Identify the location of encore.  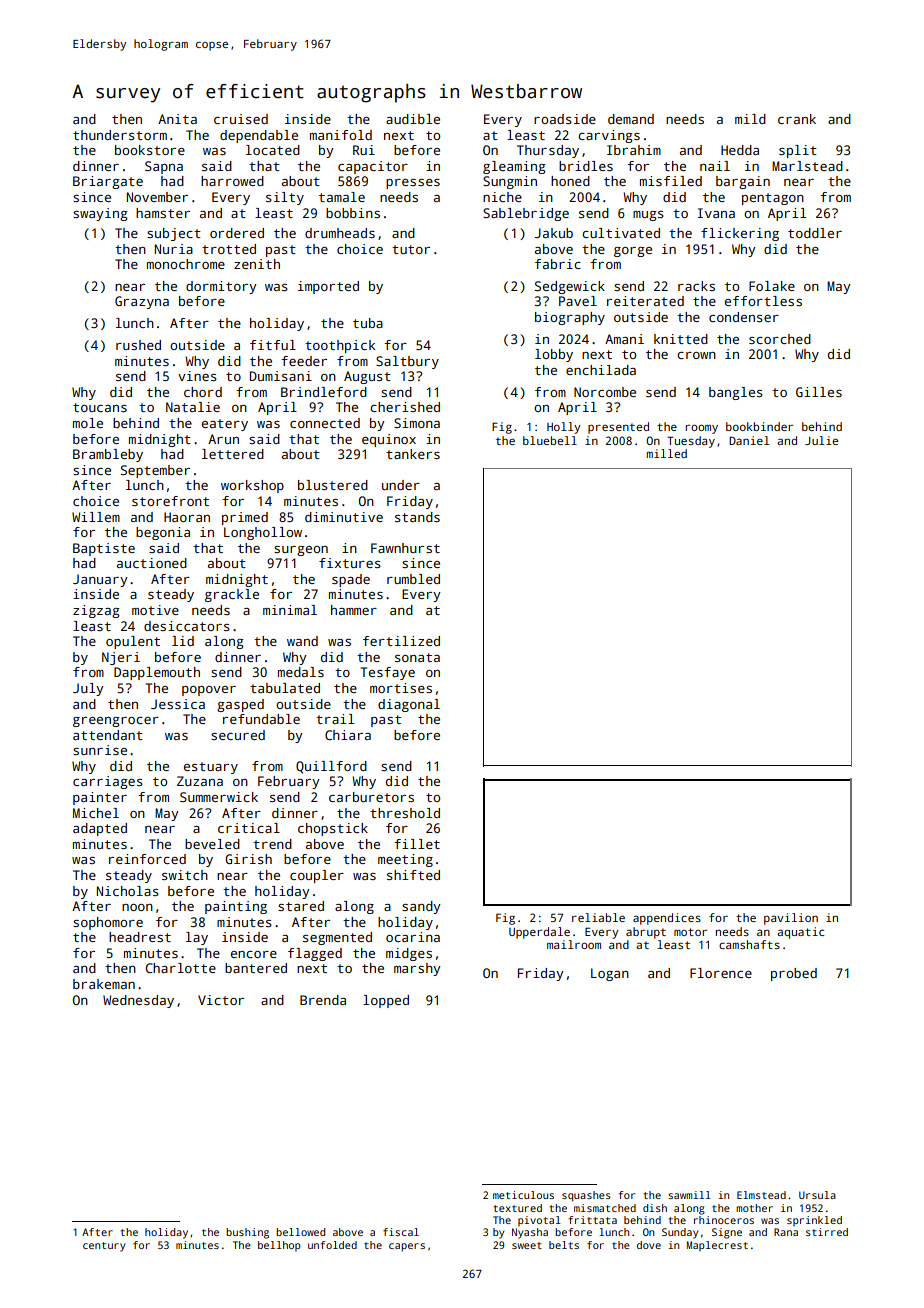
(254, 954).
